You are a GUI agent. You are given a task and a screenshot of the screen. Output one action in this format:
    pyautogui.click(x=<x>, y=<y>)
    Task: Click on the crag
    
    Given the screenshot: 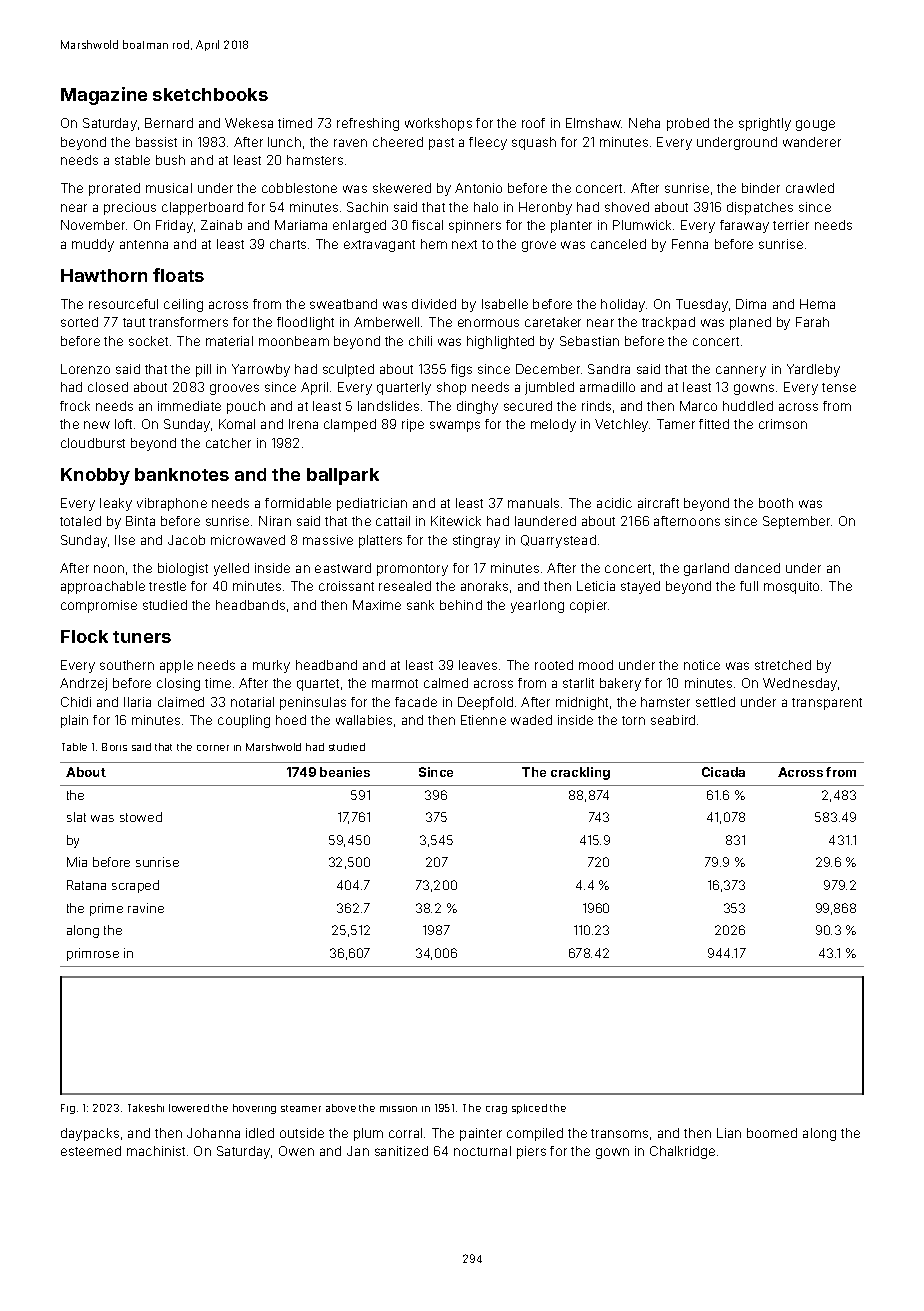 What is the action you would take?
    pyautogui.click(x=496, y=1110)
